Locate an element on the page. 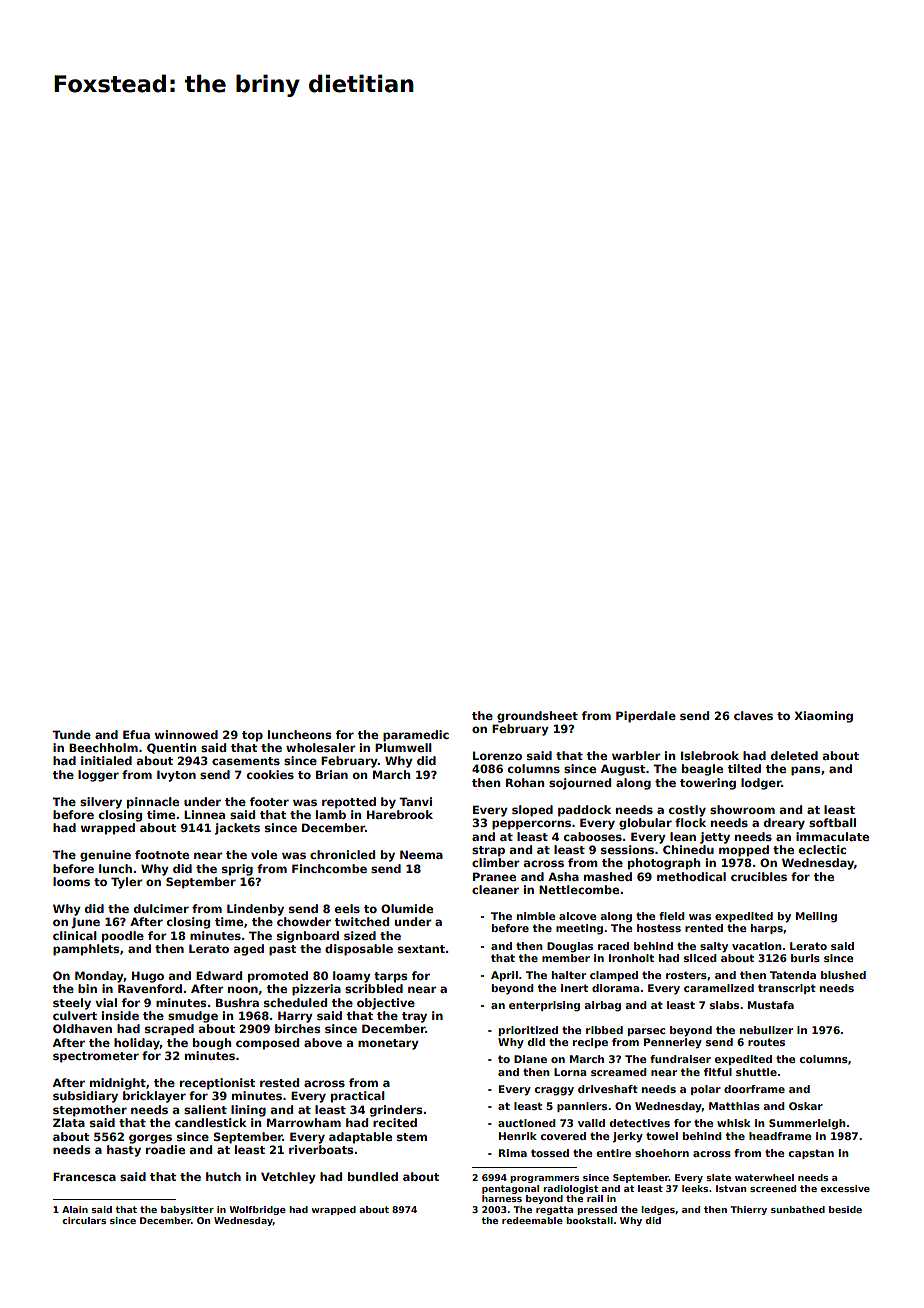  chronicled is located at coordinates (342, 854).
